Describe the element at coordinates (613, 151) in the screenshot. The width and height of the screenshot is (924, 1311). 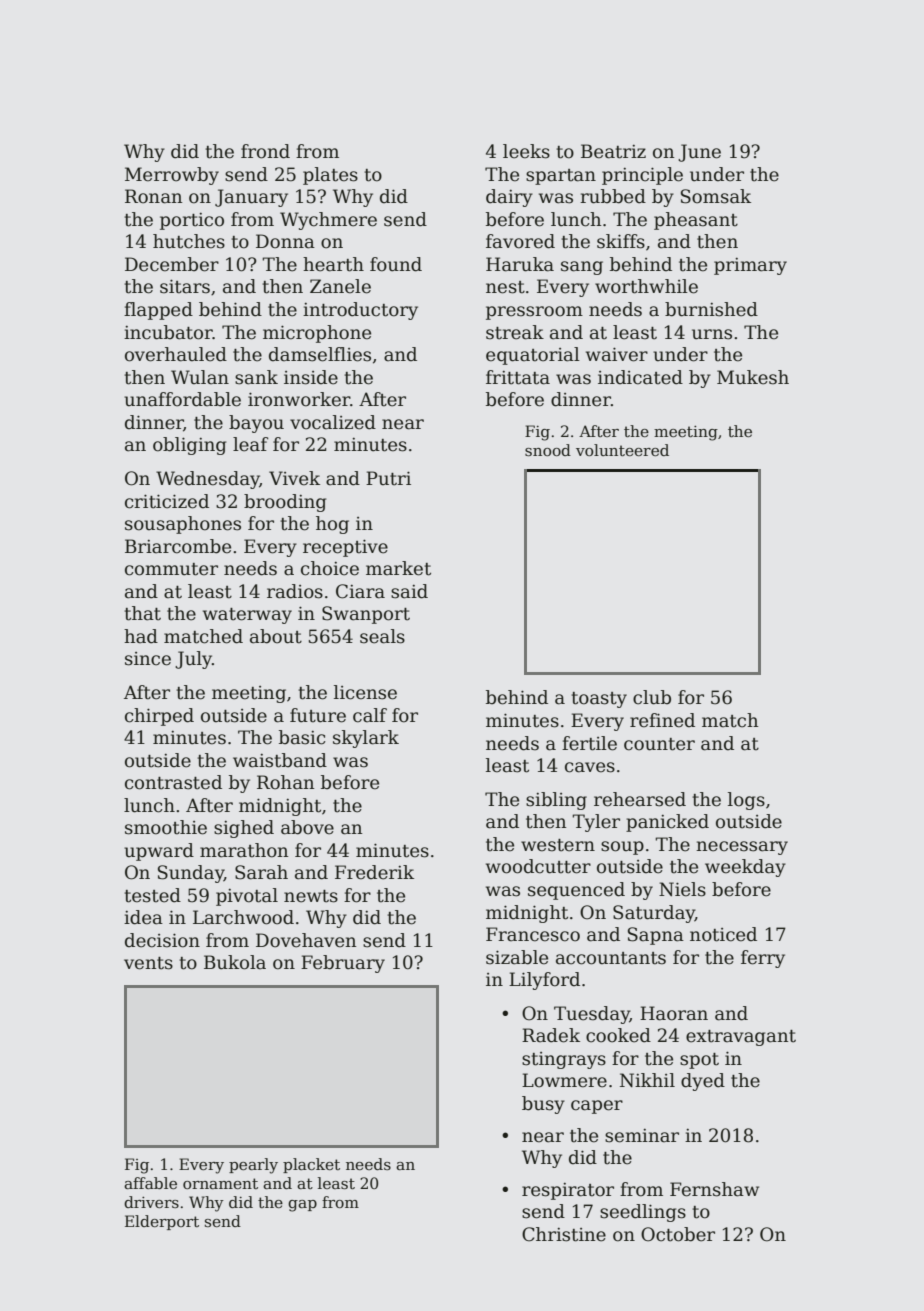
I see `Beatriz` at that location.
